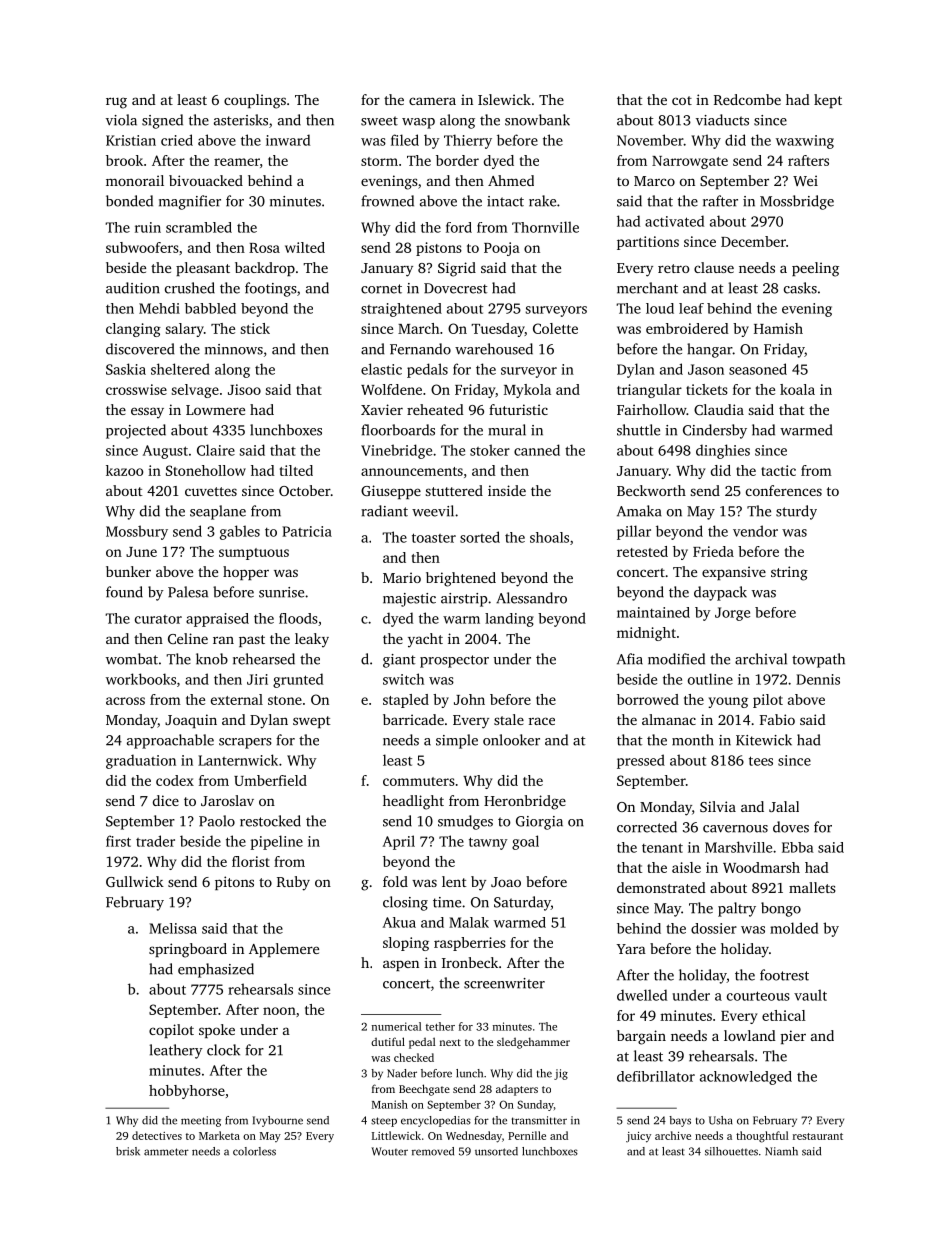  I want to click on Redcombe, so click(747, 99).
